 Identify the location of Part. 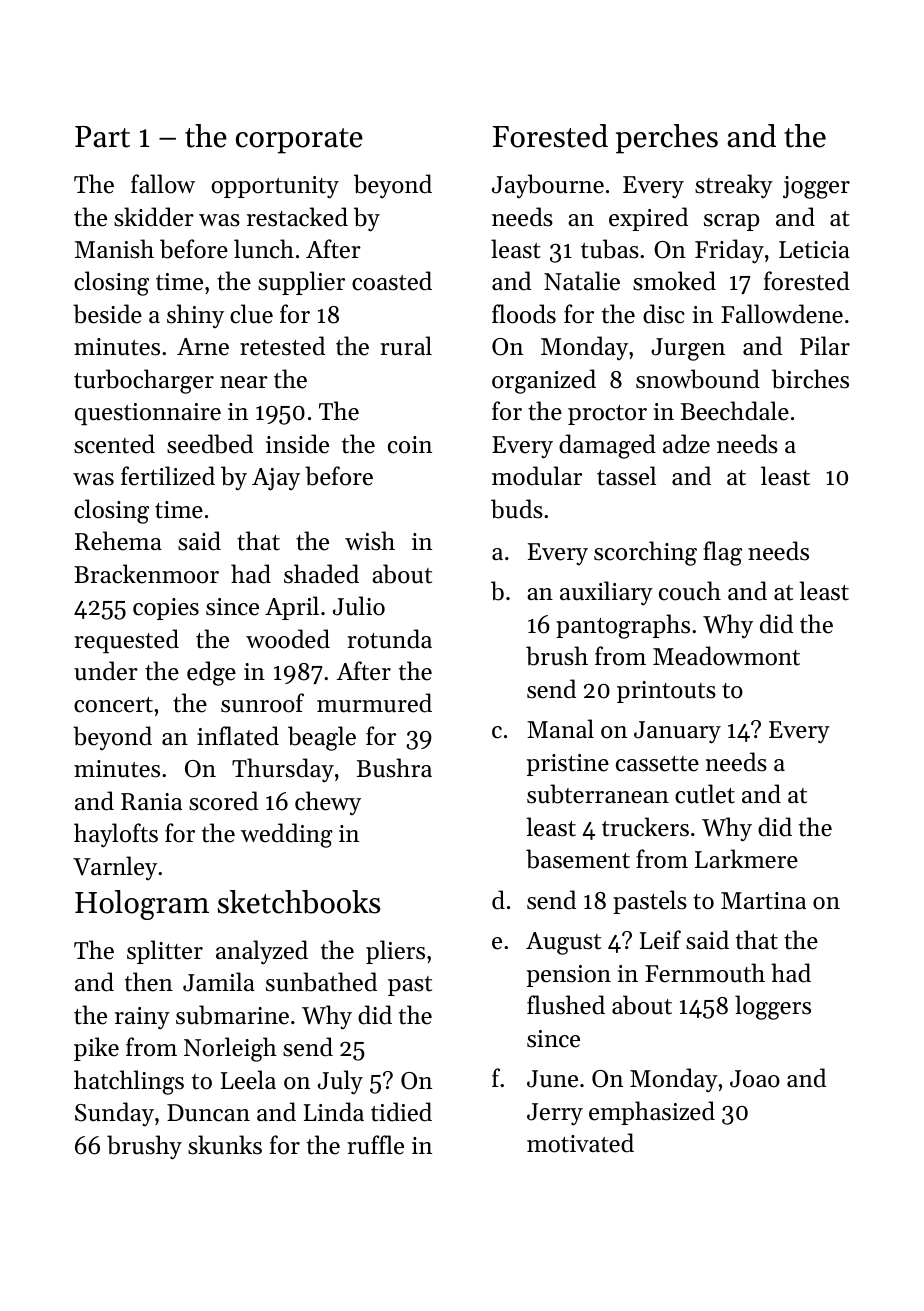
(102, 137).
